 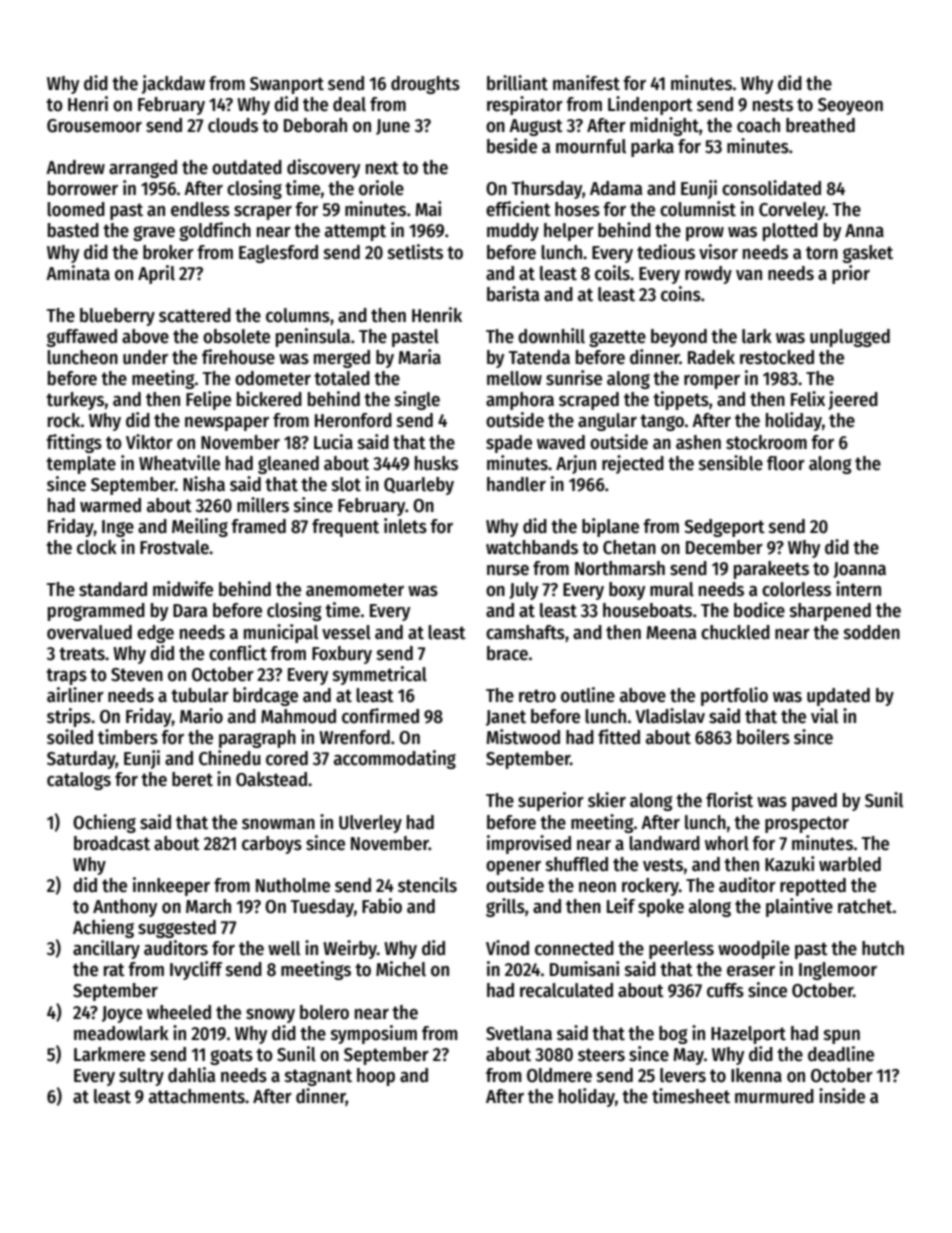 I want to click on restocked, so click(x=777, y=357).
